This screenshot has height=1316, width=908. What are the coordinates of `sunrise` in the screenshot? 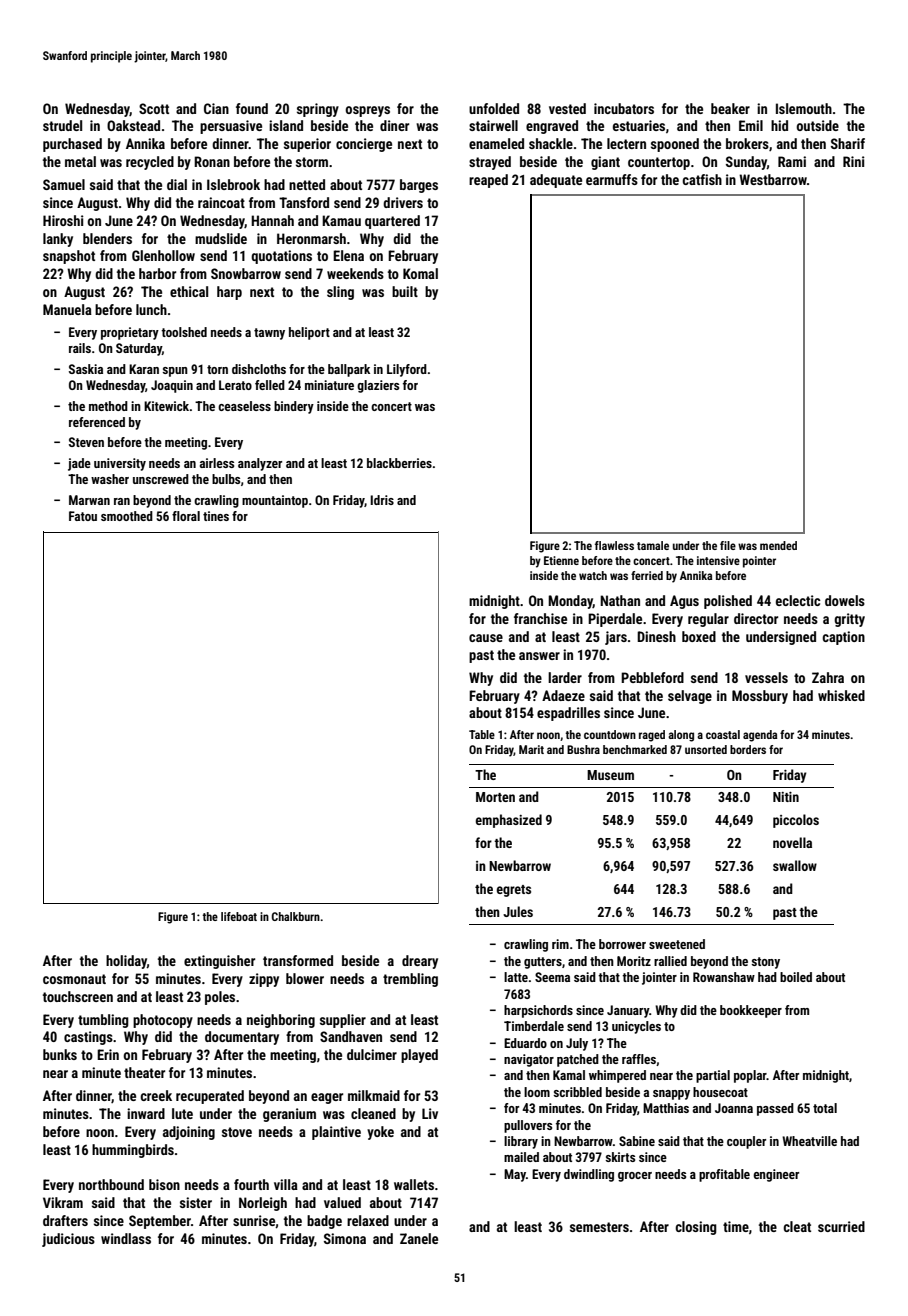 It's located at (254, 1221).
